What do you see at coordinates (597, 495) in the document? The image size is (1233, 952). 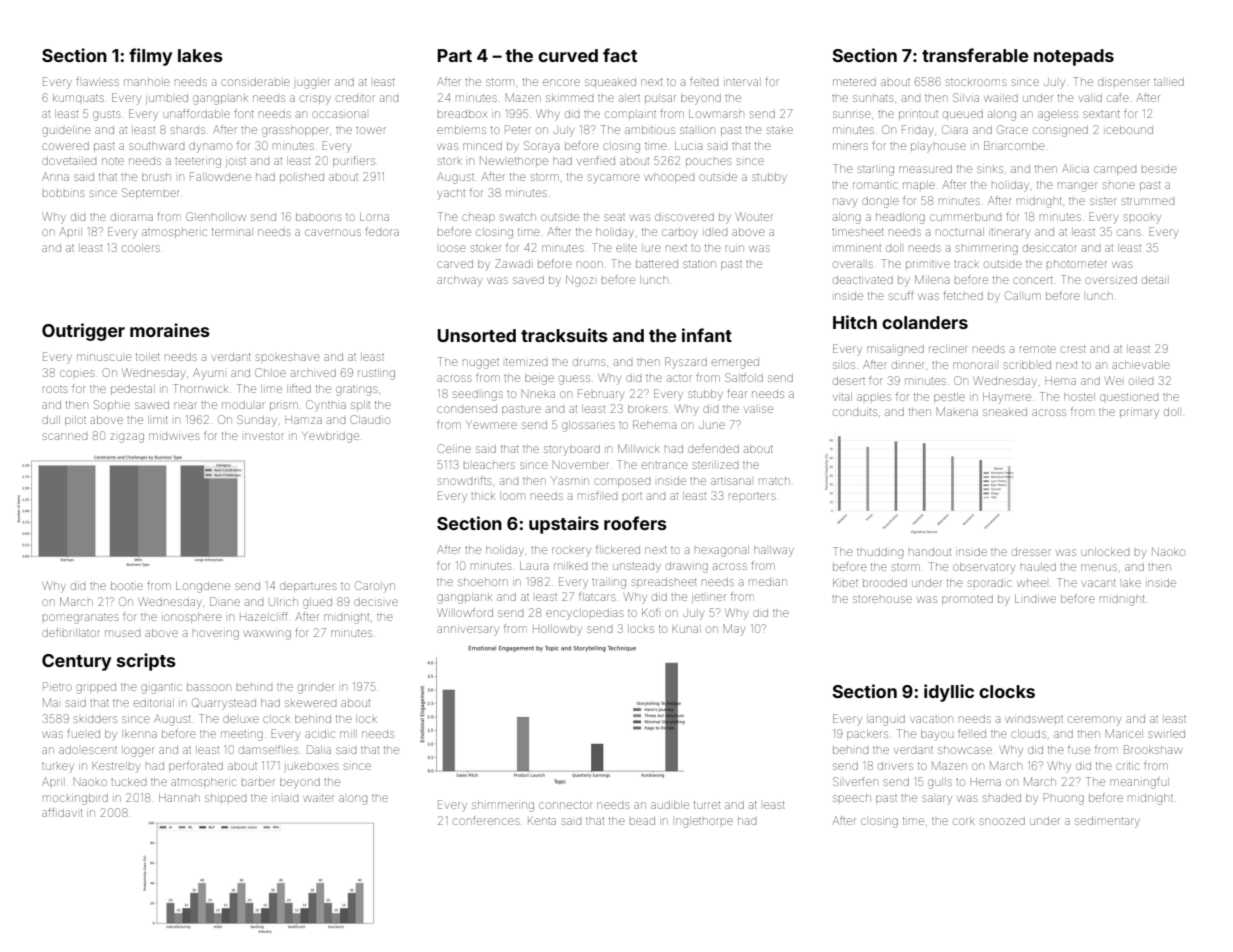 I see `misfiled` at bounding box center [597, 495].
